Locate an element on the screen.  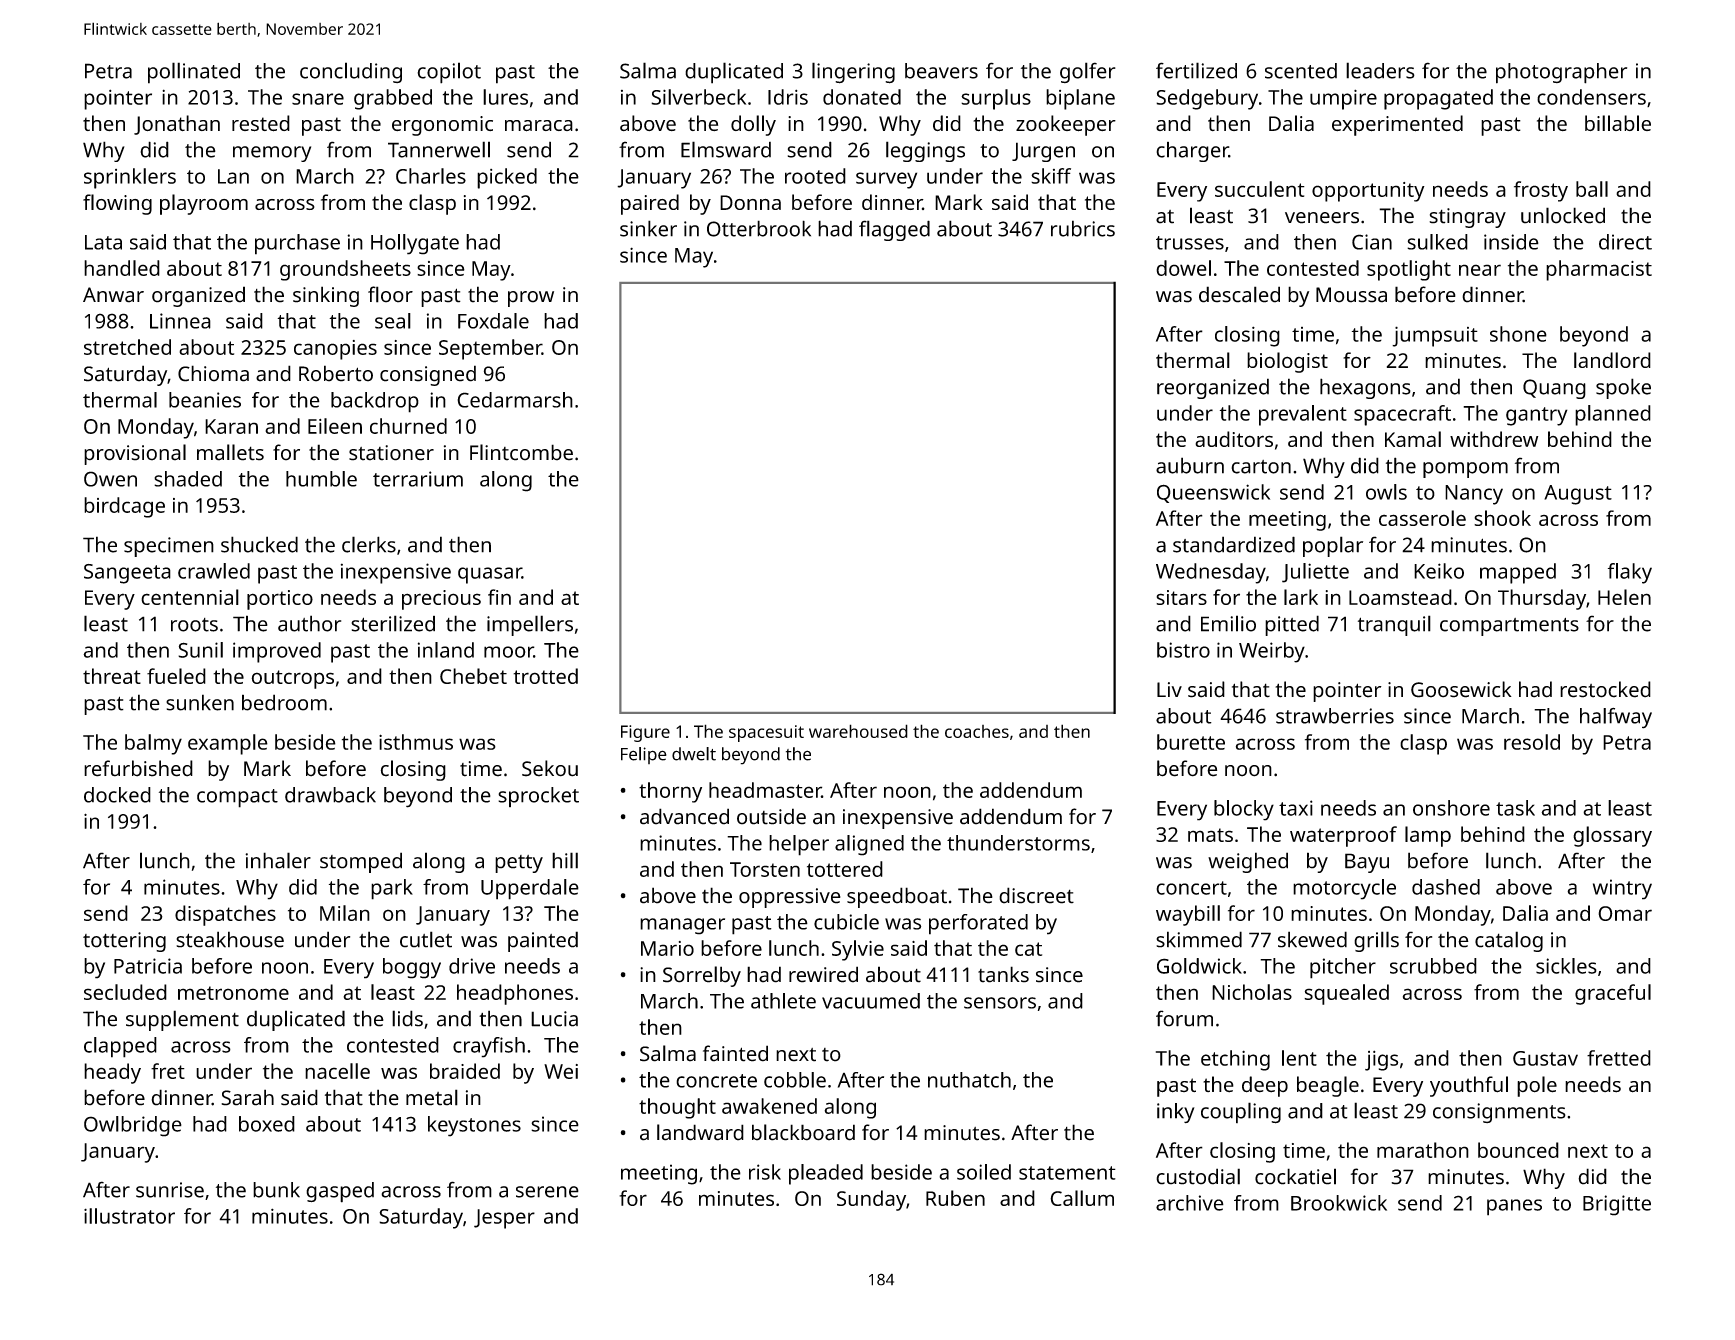
copilot is located at coordinates (449, 73).
